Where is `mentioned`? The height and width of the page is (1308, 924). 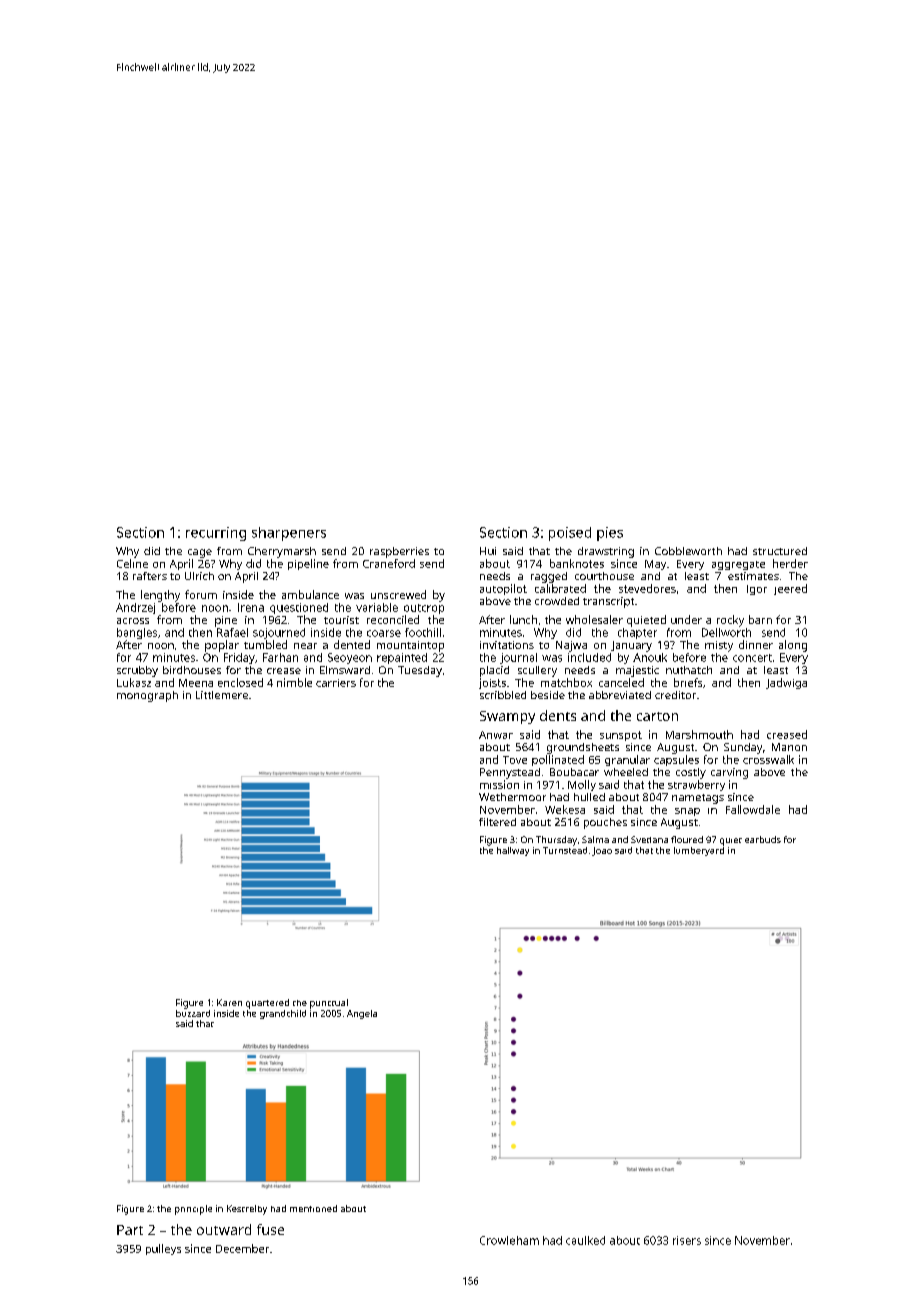 mentioned is located at coordinates (313, 1208).
